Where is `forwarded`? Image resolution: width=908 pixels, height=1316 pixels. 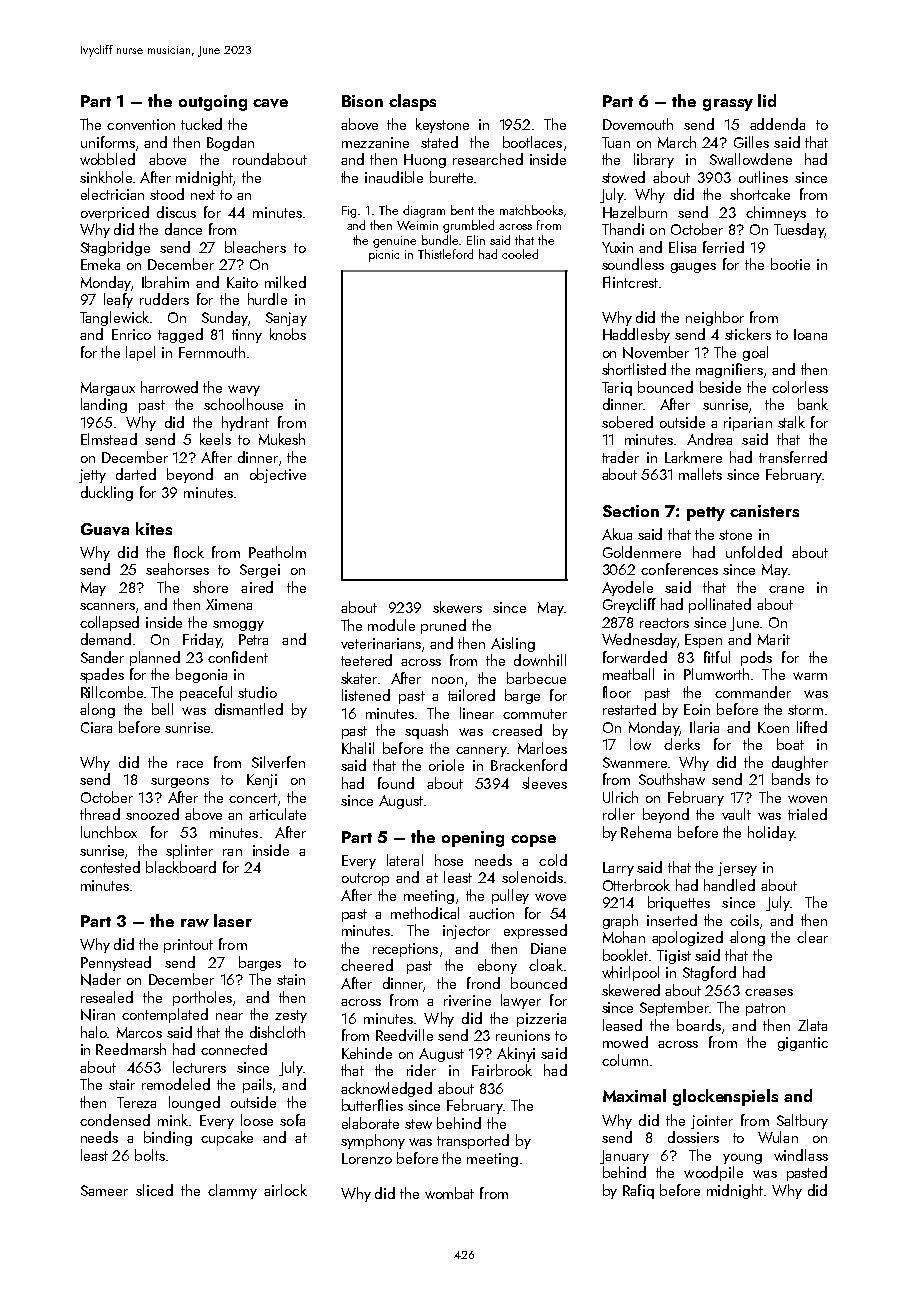 forwarded is located at coordinates (635, 657).
